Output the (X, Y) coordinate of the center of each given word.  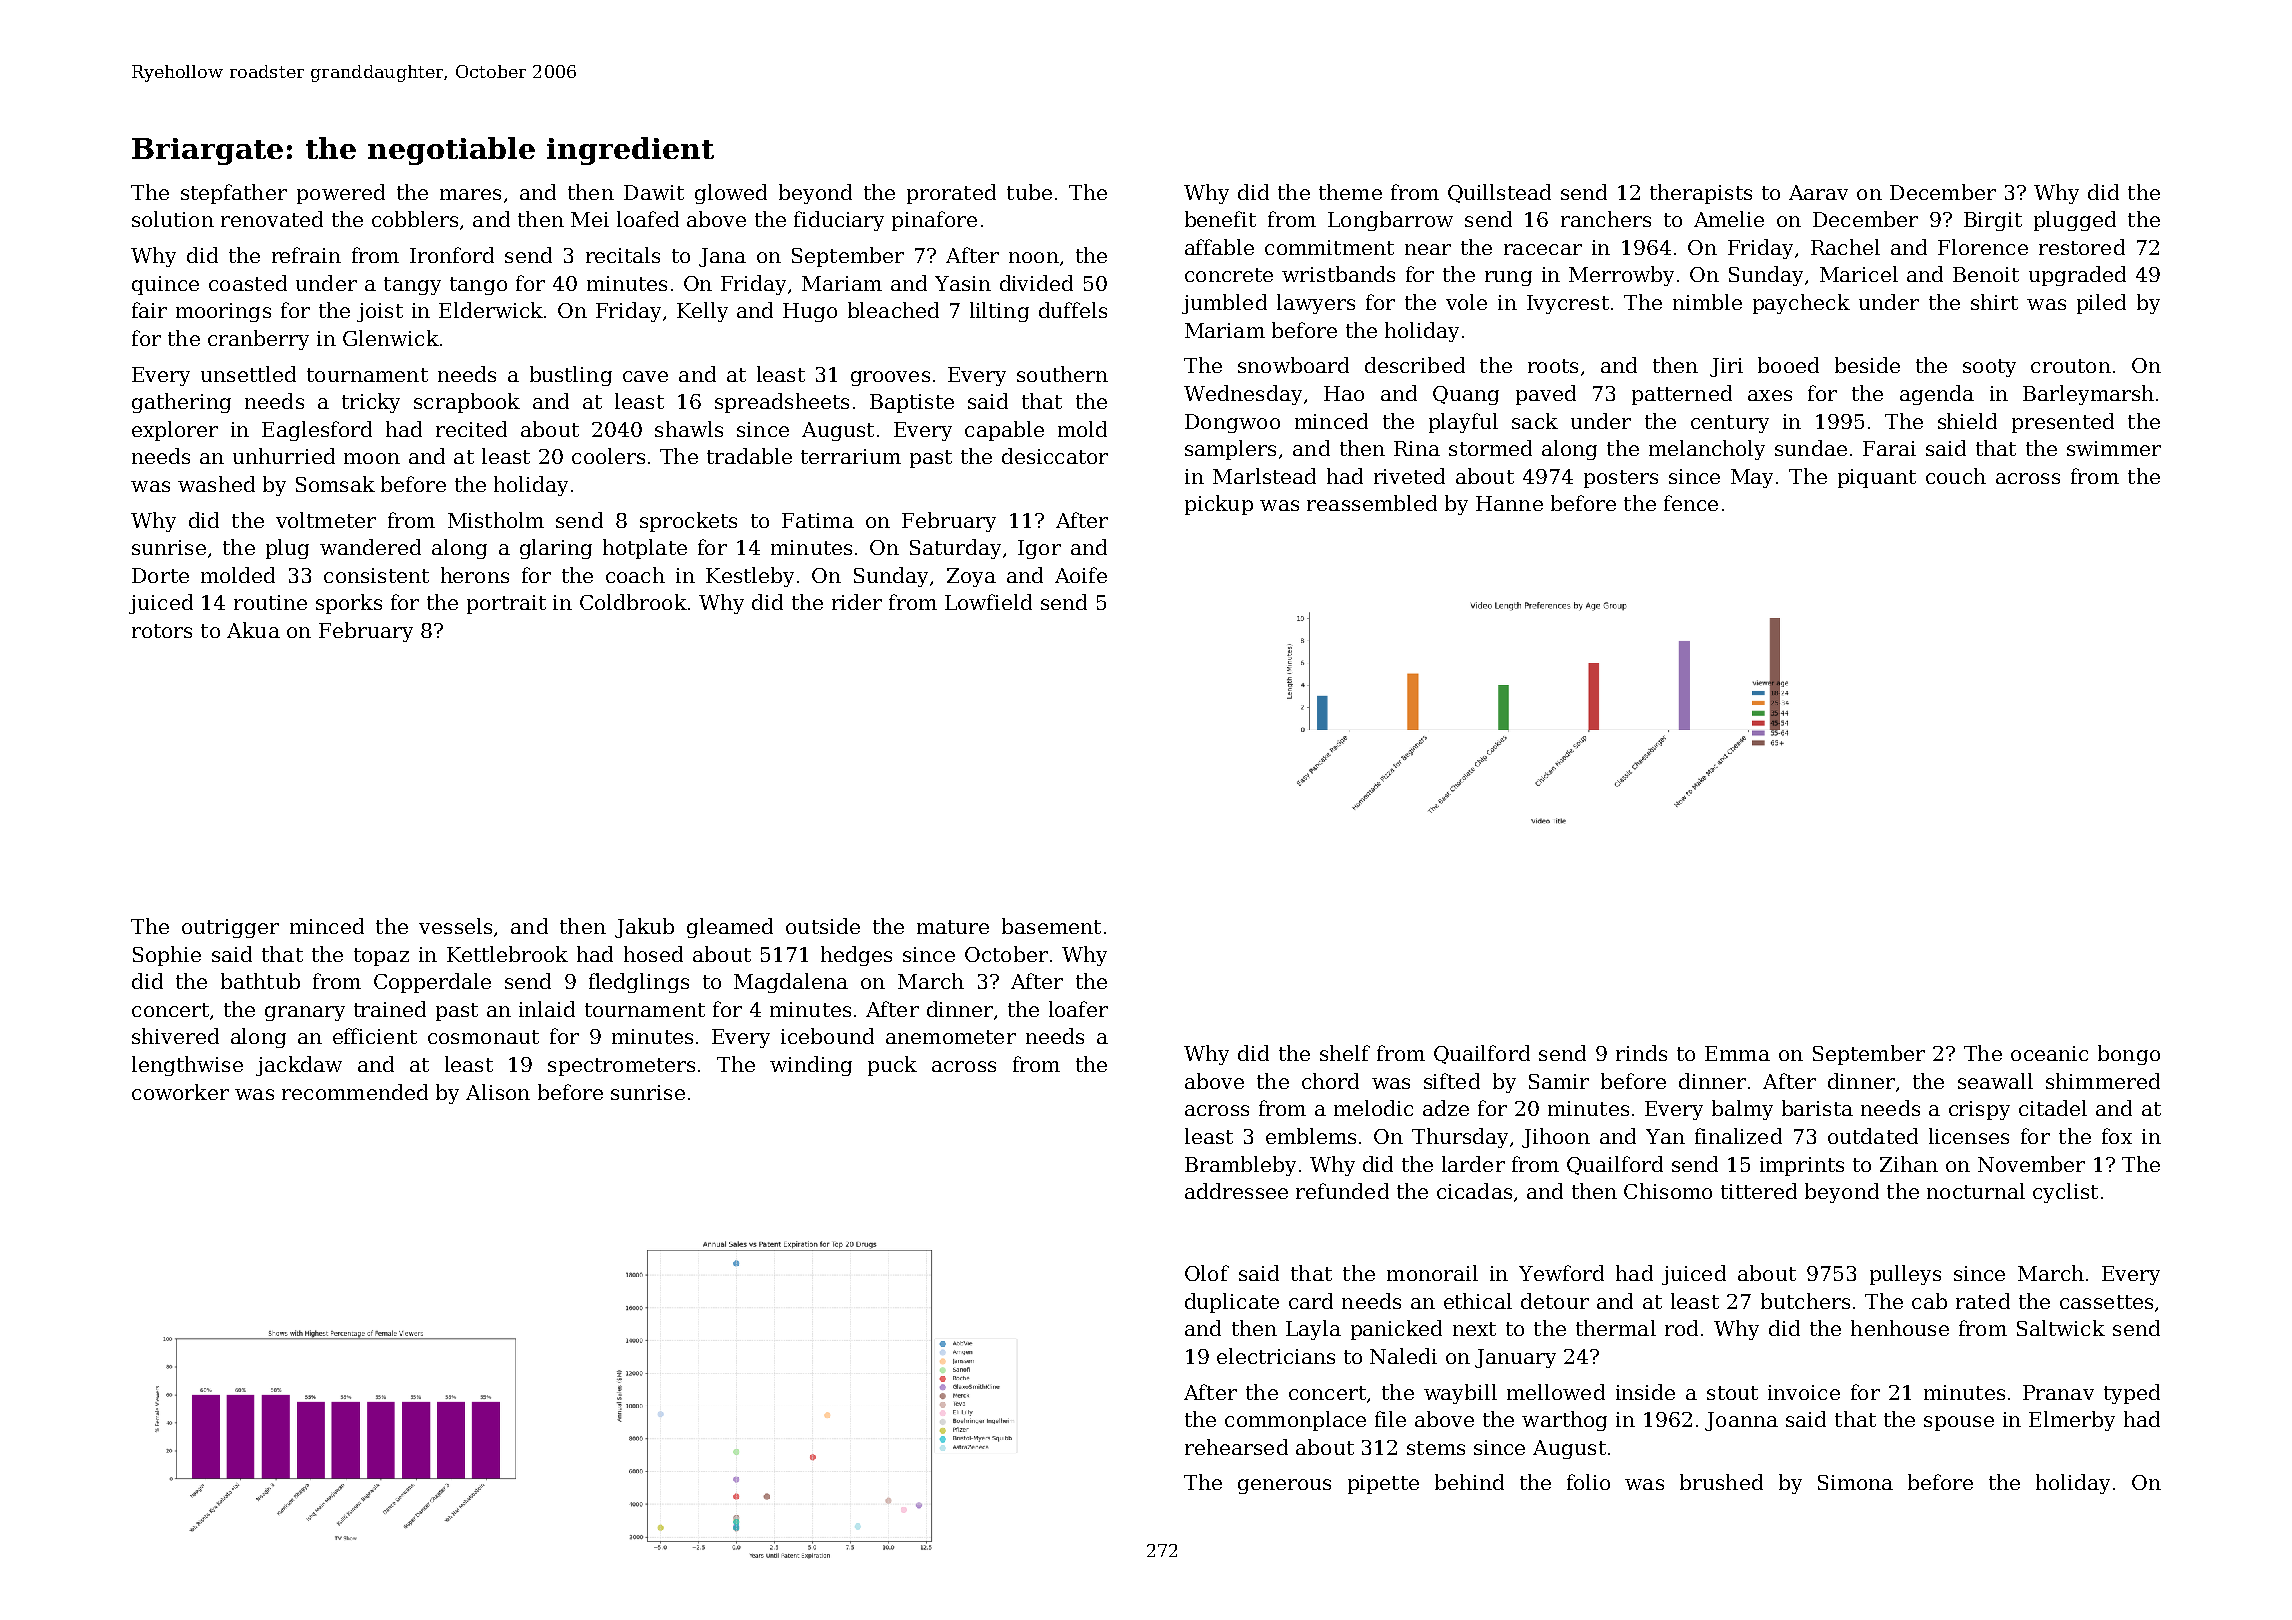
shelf (1345, 1053)
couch (1956, 476)
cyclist (2065, 1193)
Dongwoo (1232, 423)
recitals (623, 255)
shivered (175, 1036)
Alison (498, 1092)
